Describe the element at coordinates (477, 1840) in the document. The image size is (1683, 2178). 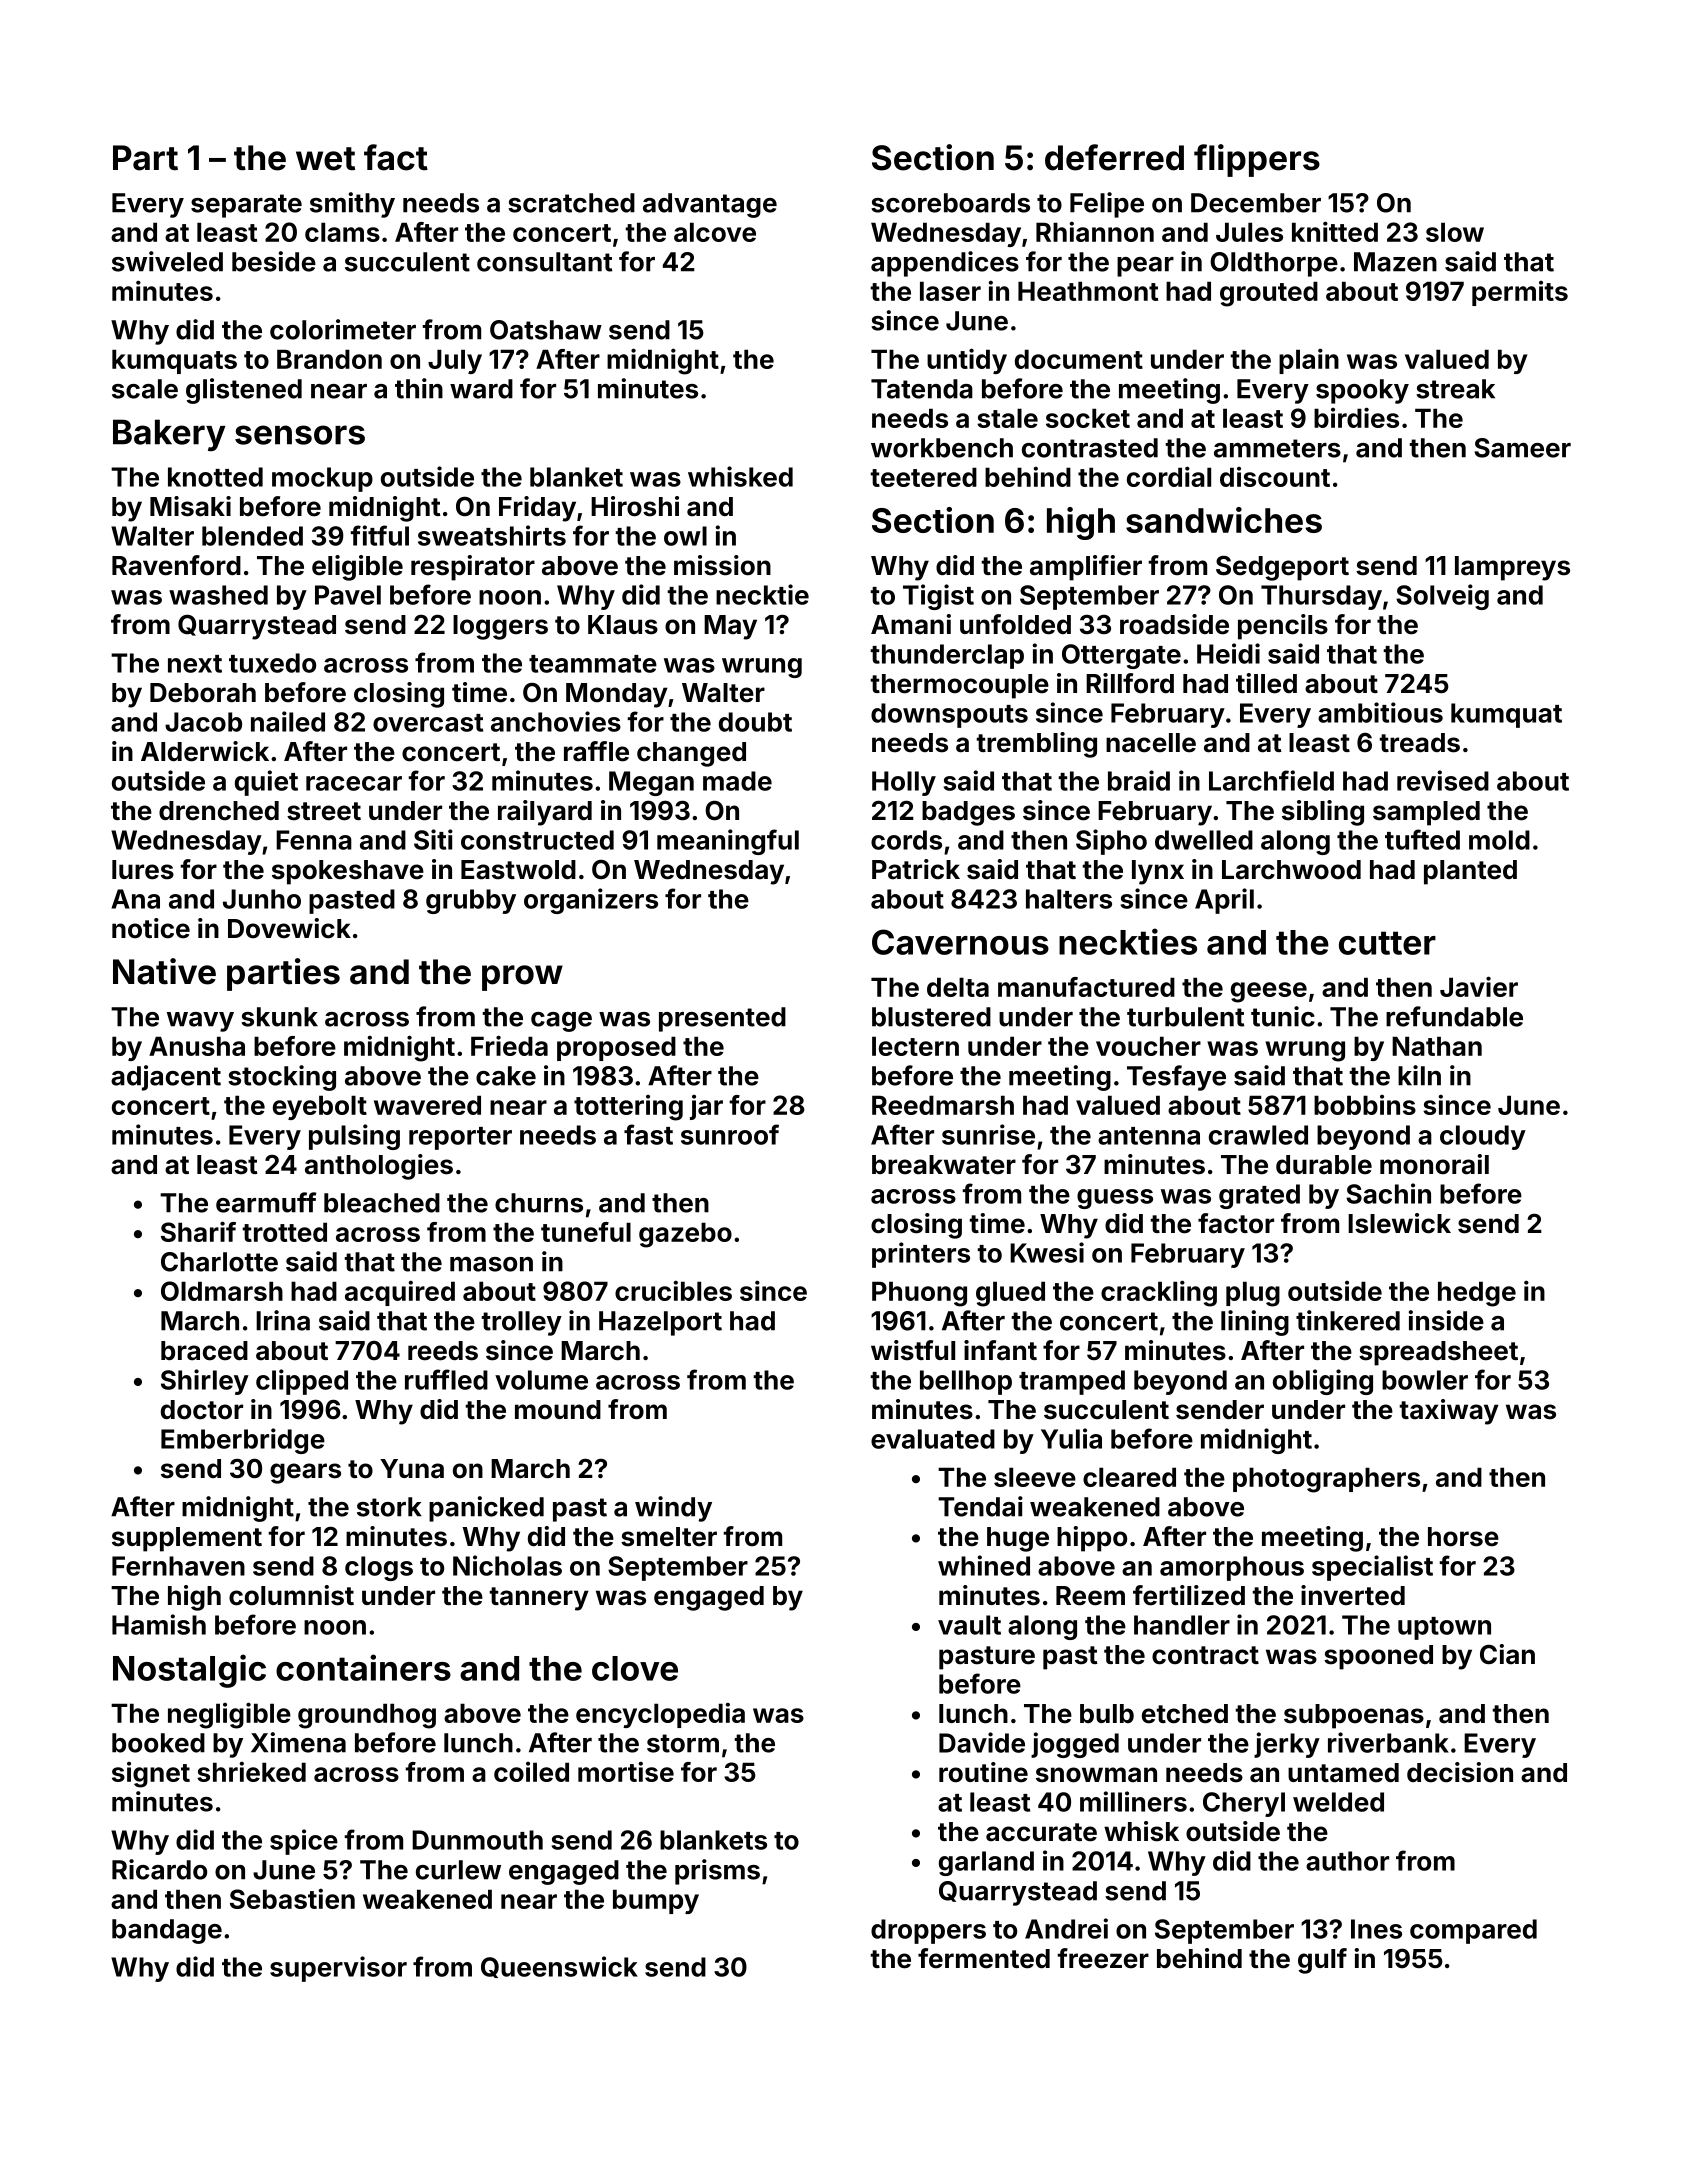
I see `Dunmouth` at that location.
